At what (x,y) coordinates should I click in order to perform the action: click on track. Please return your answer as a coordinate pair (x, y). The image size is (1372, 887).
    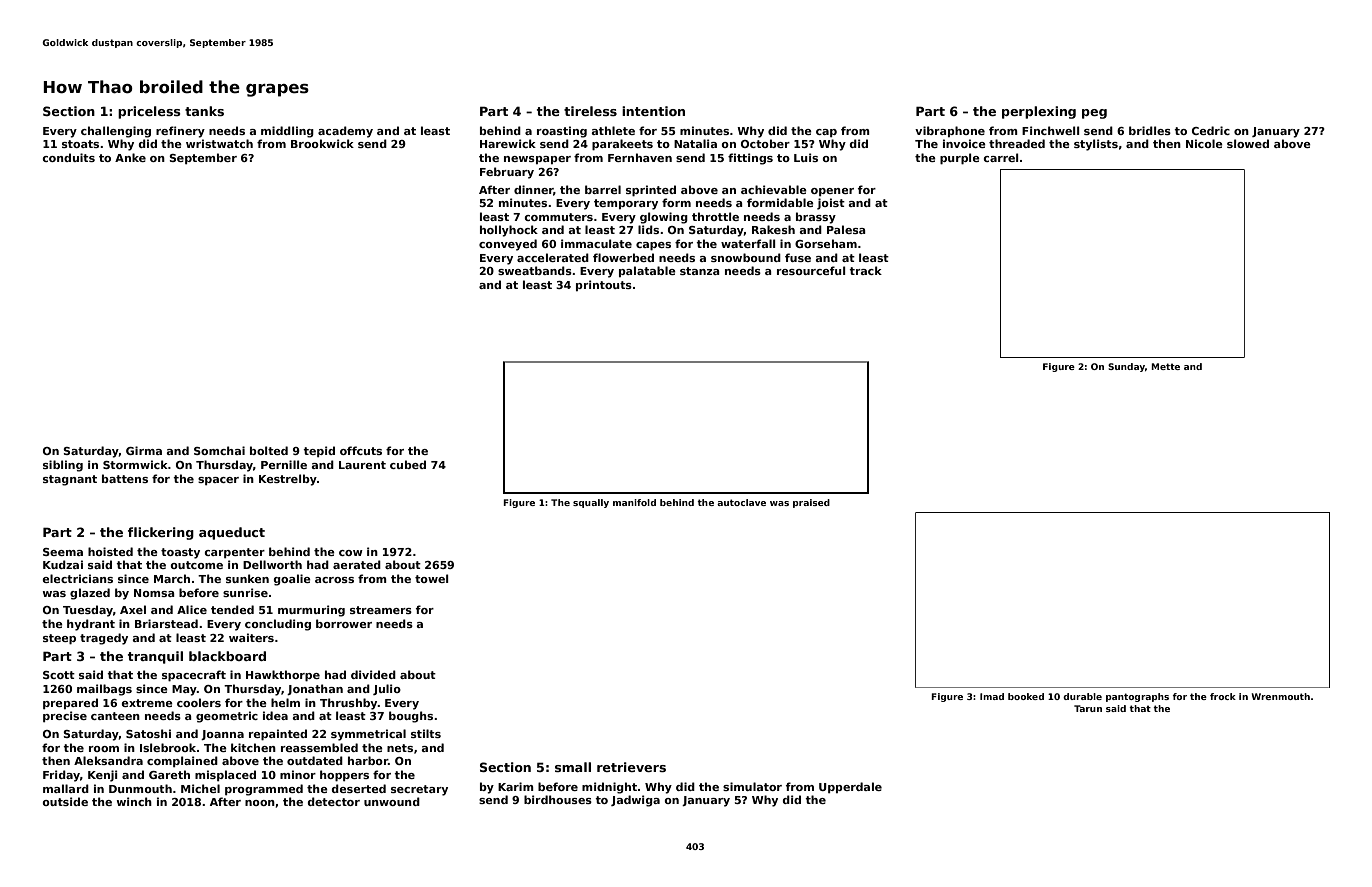
    Looking at the image, I should click on (865, 270).
